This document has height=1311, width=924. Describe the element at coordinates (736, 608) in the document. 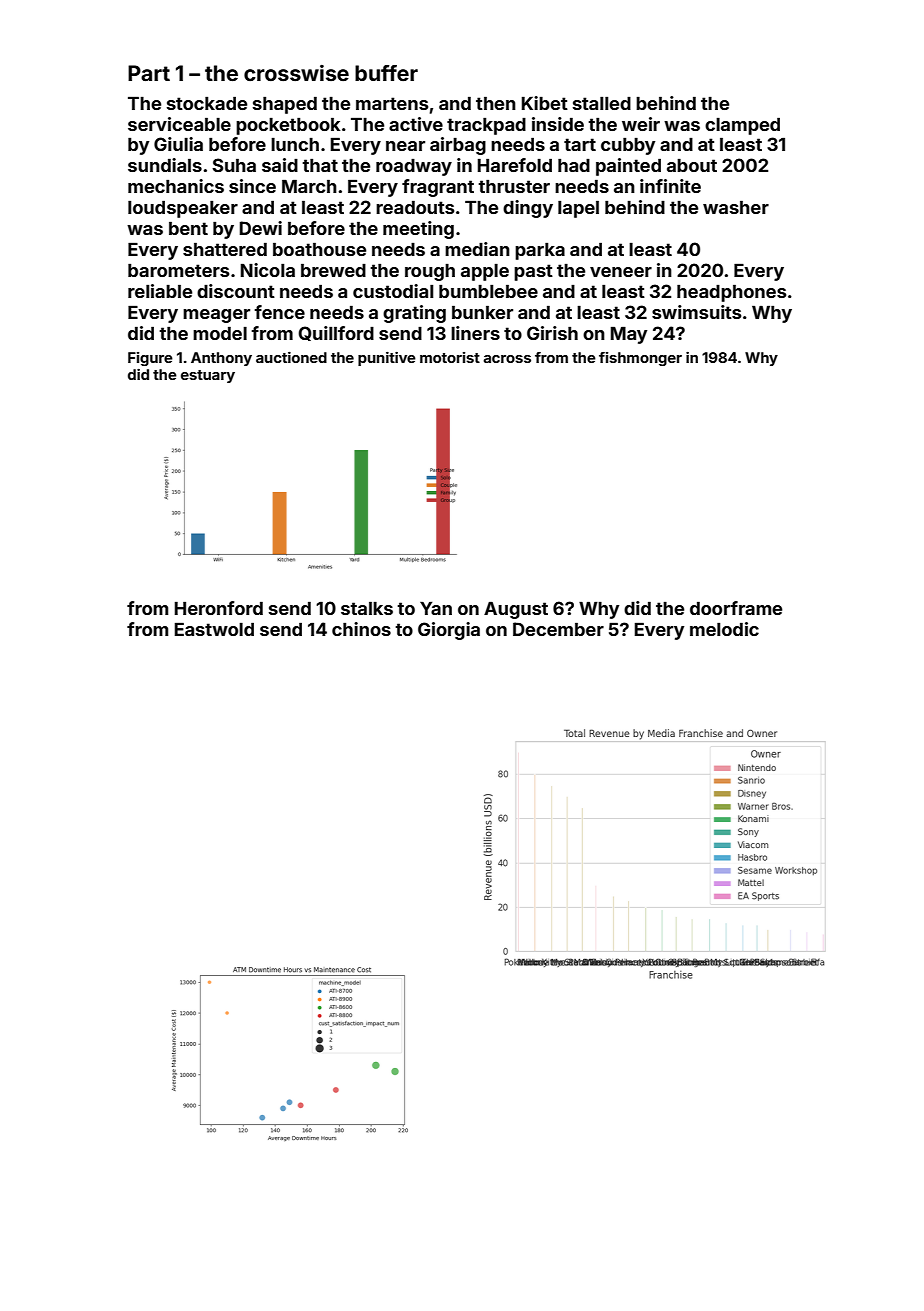

I see `doorframe` at that location.
